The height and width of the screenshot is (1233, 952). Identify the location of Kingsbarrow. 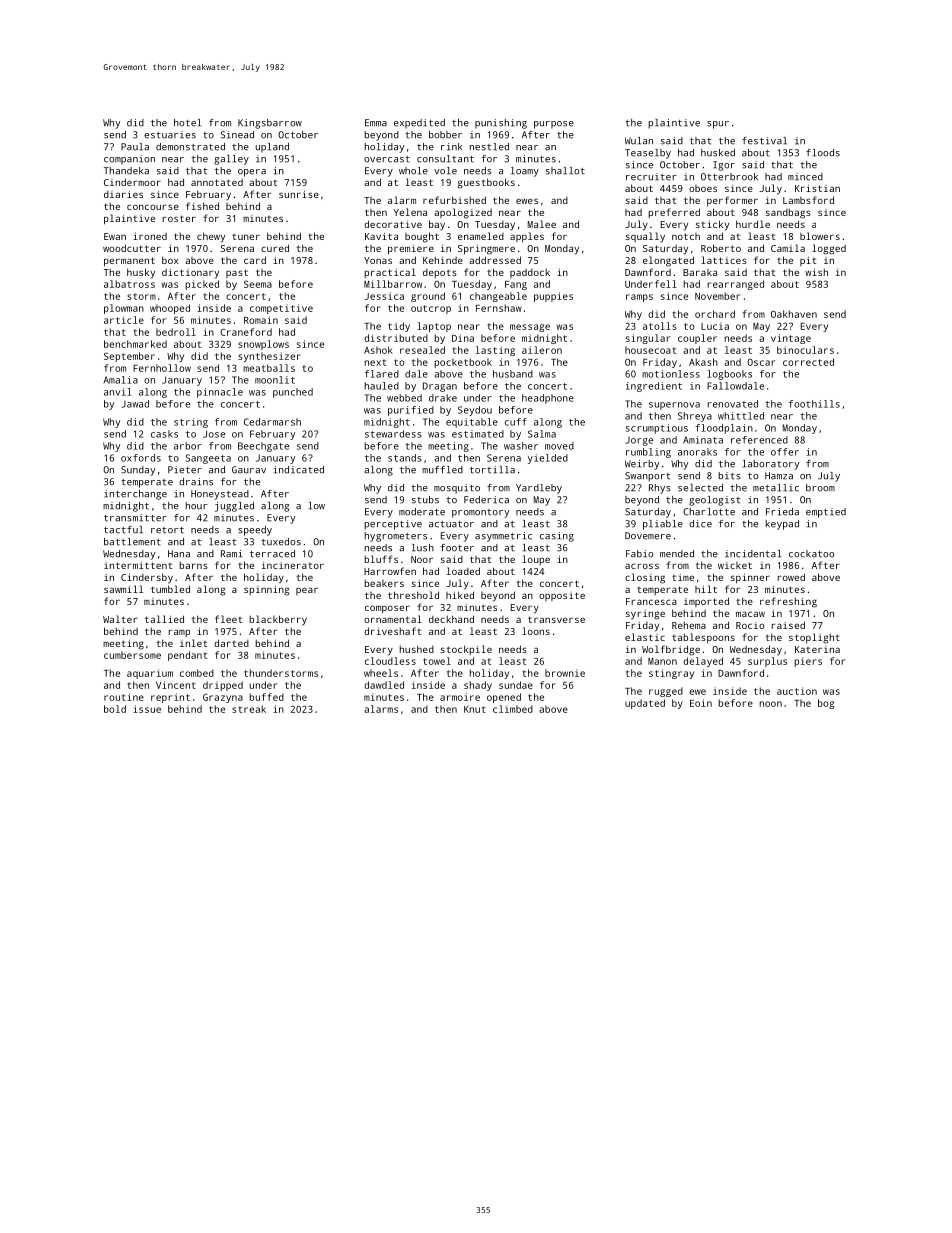
(270, 124).
